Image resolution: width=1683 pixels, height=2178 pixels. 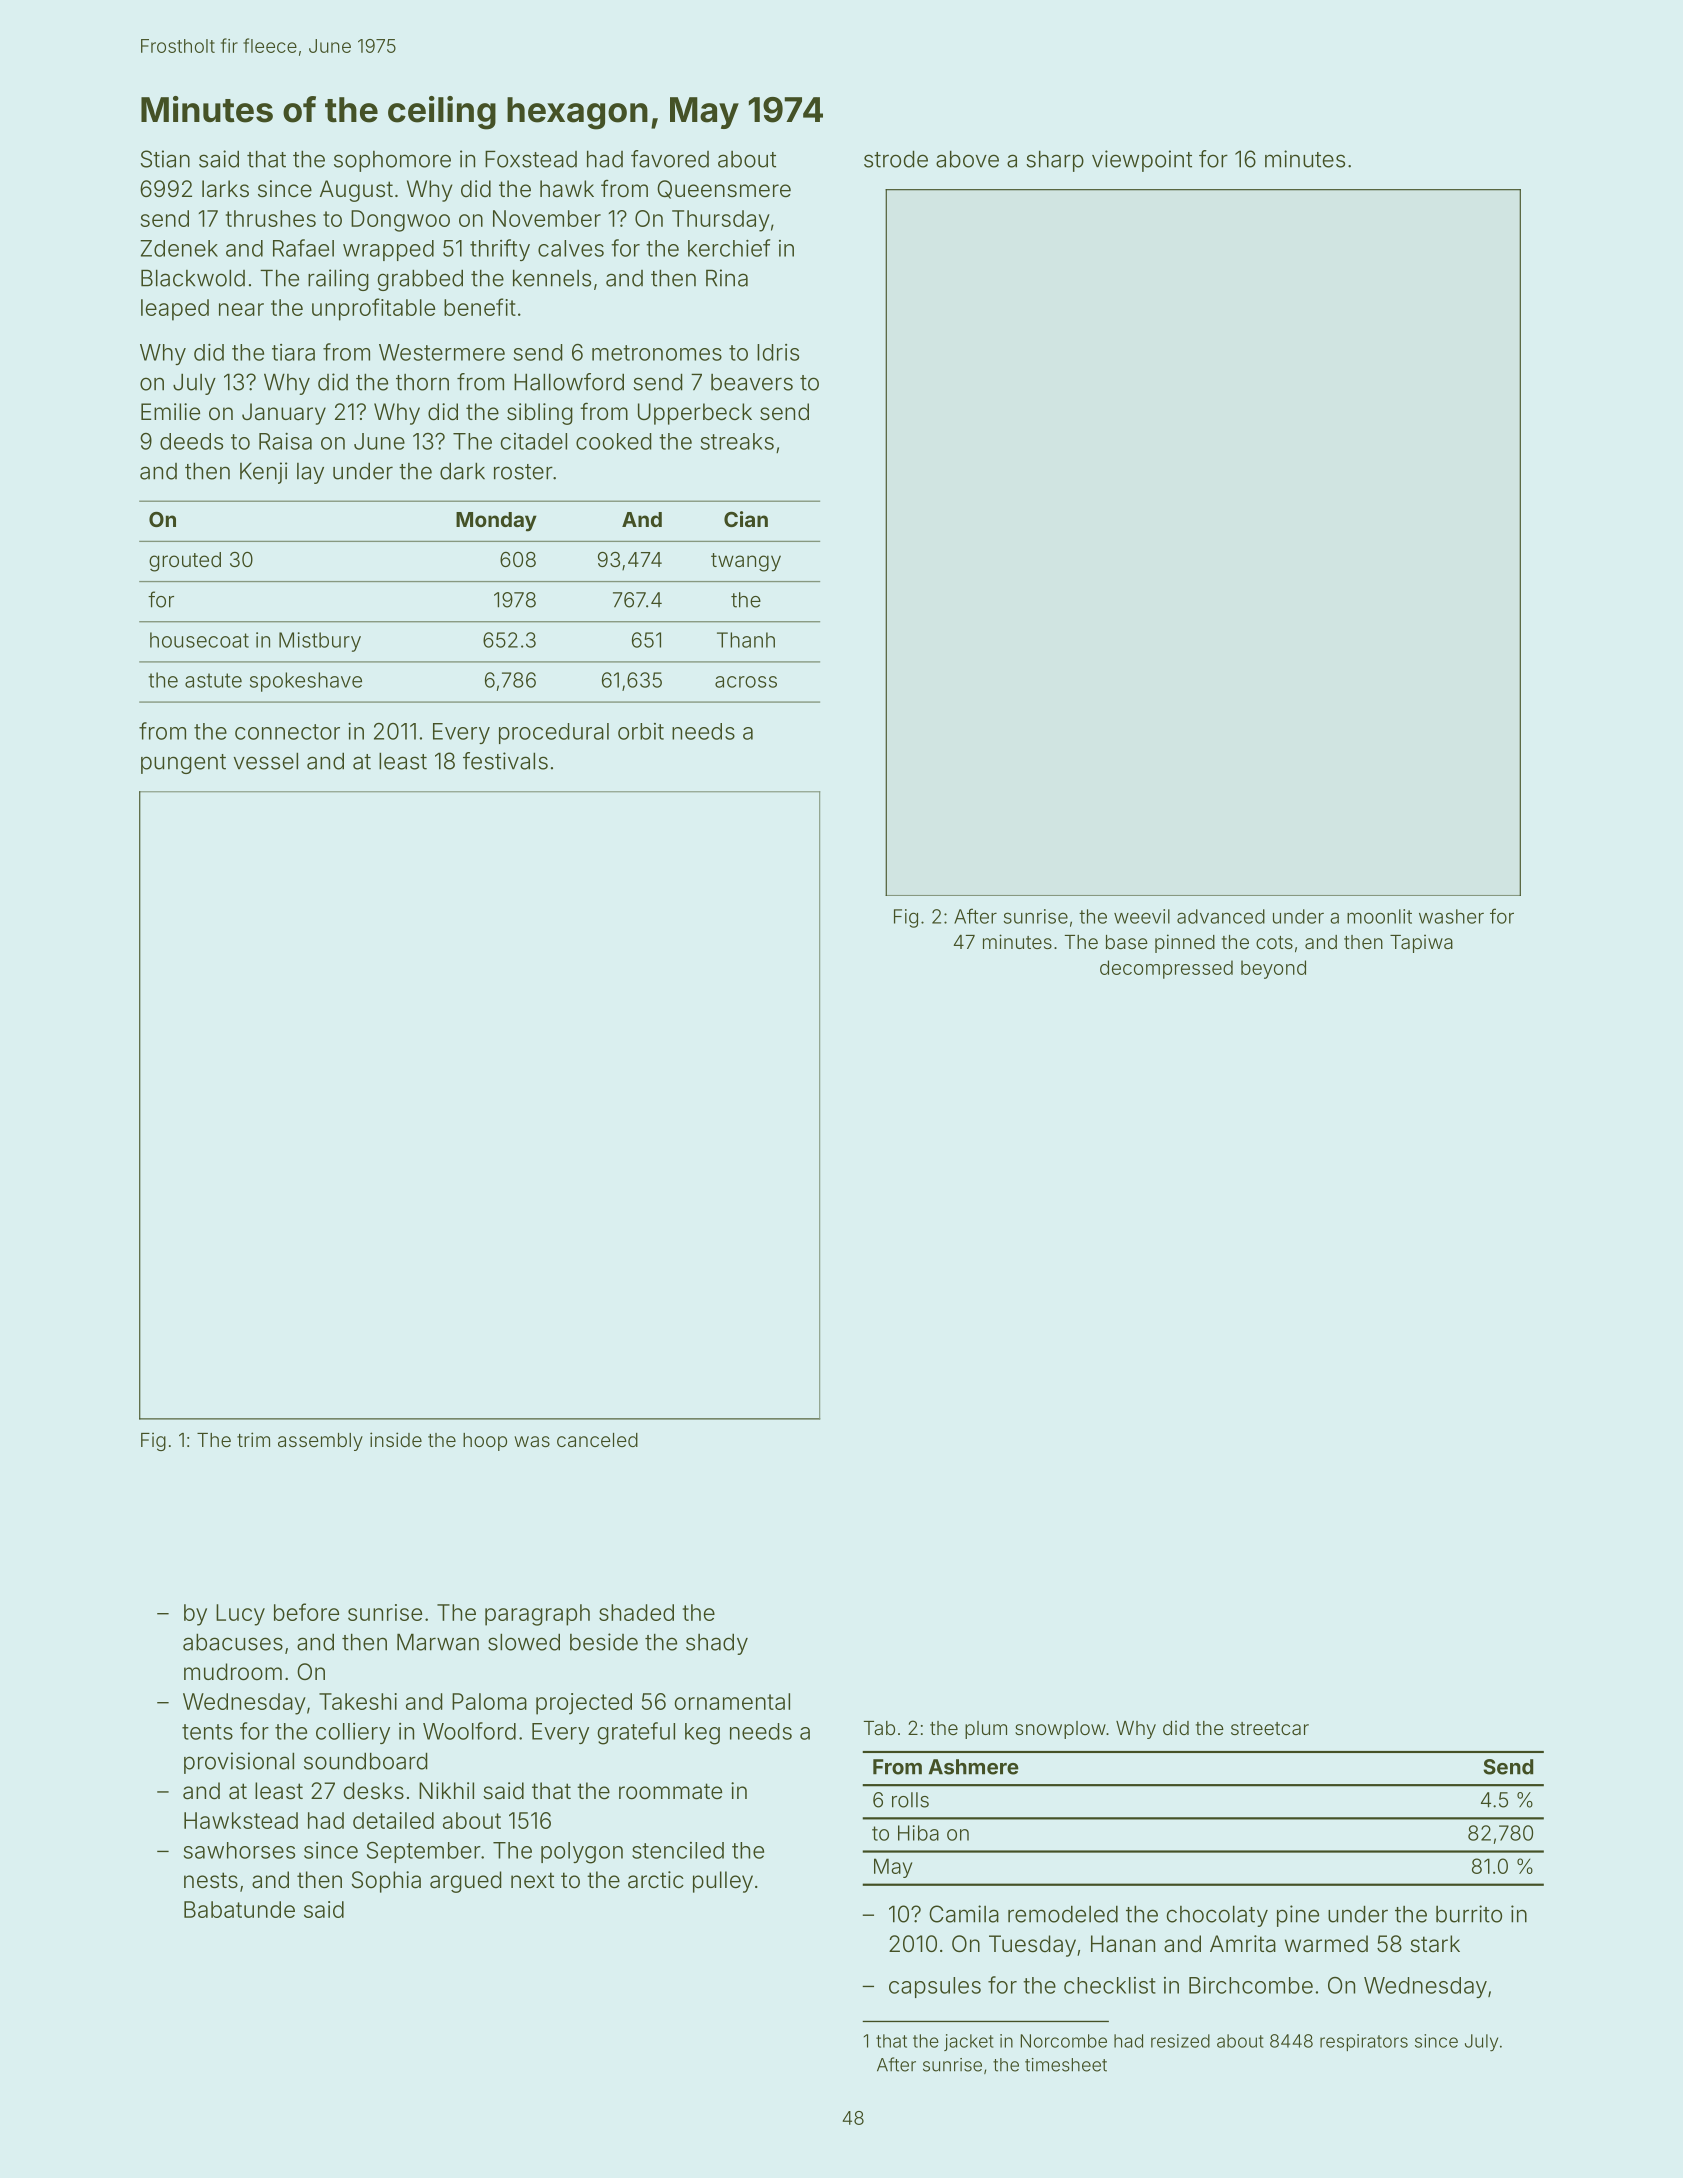 What do you see at coordinates (1142, 161) in the screenshot?
I see `viewpoint` at bounding box center [1142, 161].
